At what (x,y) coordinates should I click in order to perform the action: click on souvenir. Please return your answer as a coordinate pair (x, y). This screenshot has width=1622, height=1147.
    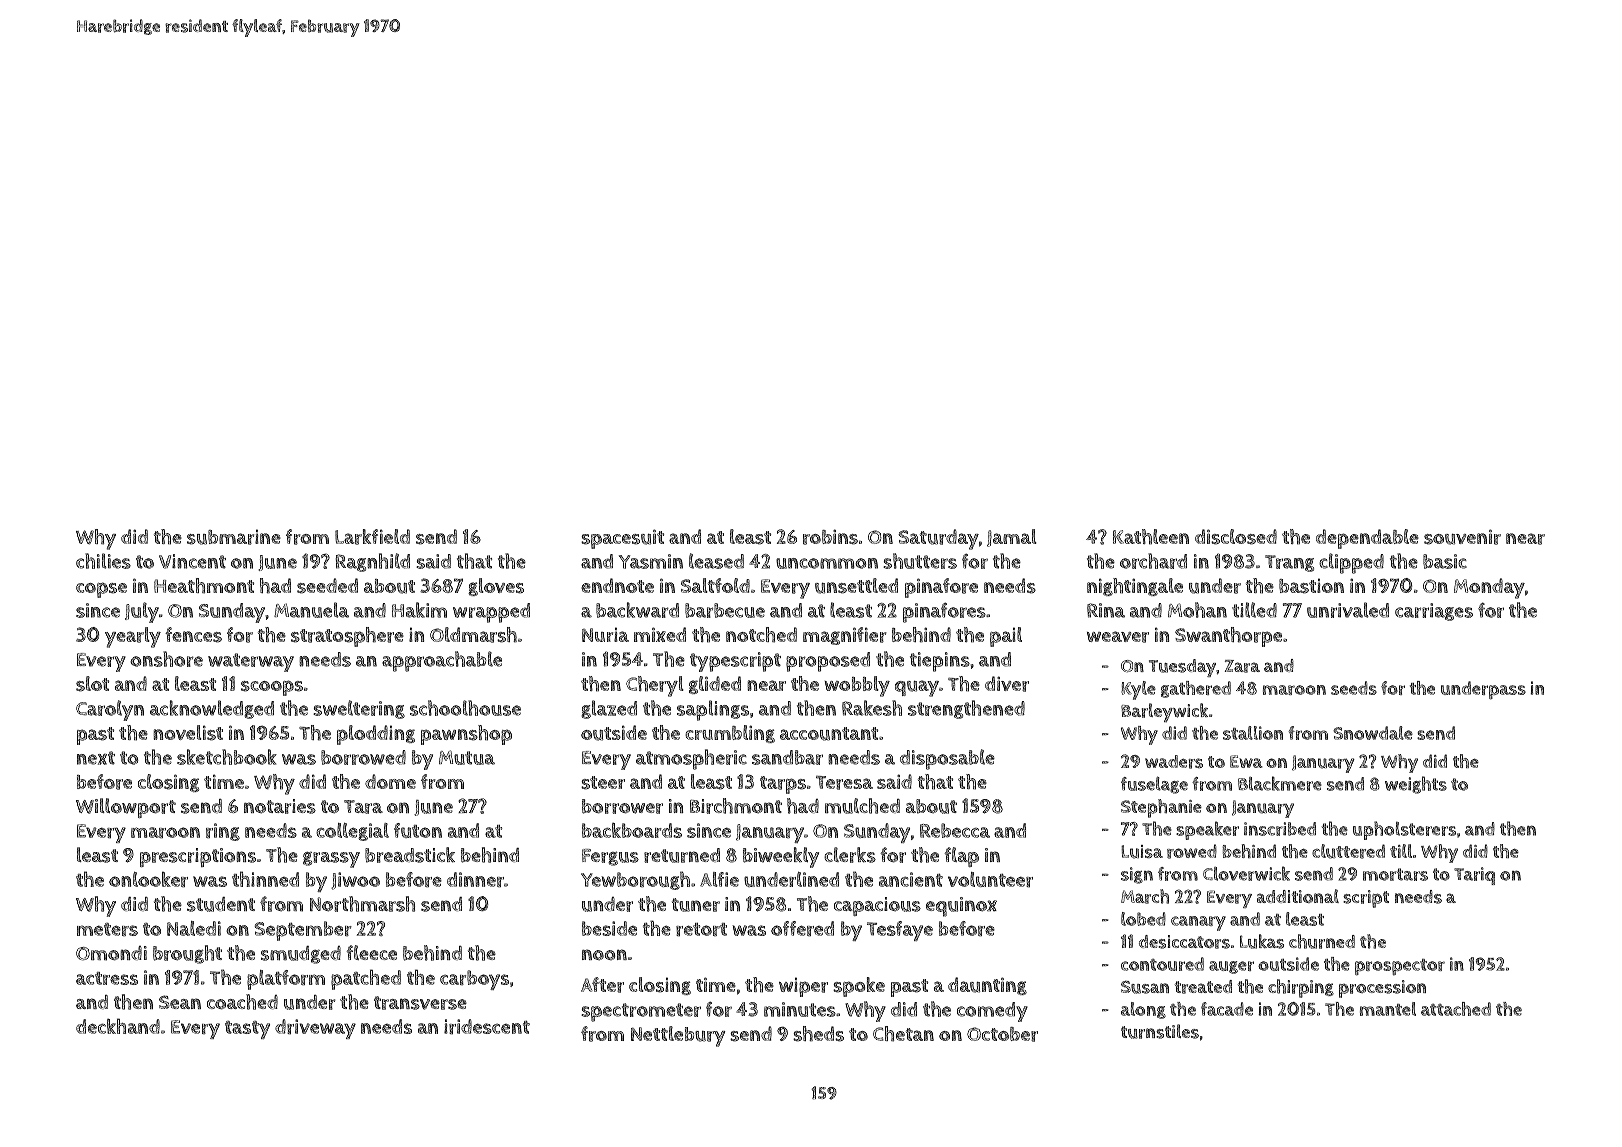
    Looking at the image, I should click on (1462, 537).
